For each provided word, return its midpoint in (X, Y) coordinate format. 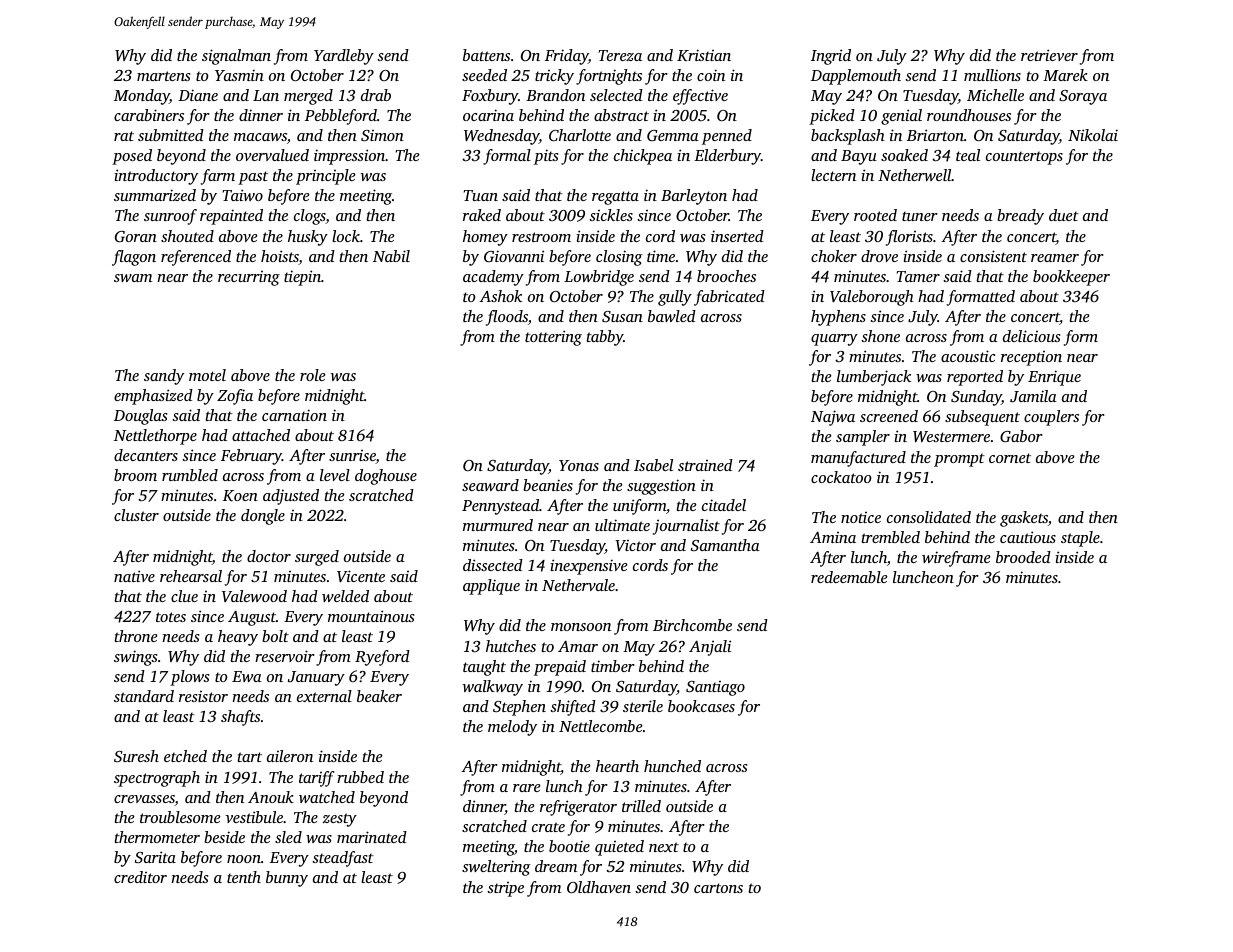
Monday (142, 97)
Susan (622, 316)
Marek (1065, 75)
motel (207, 375)
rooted (875, 215)
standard (144, 696)
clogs (310, 217)
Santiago (715, 688)
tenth (244, 877)
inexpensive (588, 567)
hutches (511, 646)
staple (1080, 539)
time (661, 256)
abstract (621, 115)
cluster (136, 515)
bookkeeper (1071, 278)
